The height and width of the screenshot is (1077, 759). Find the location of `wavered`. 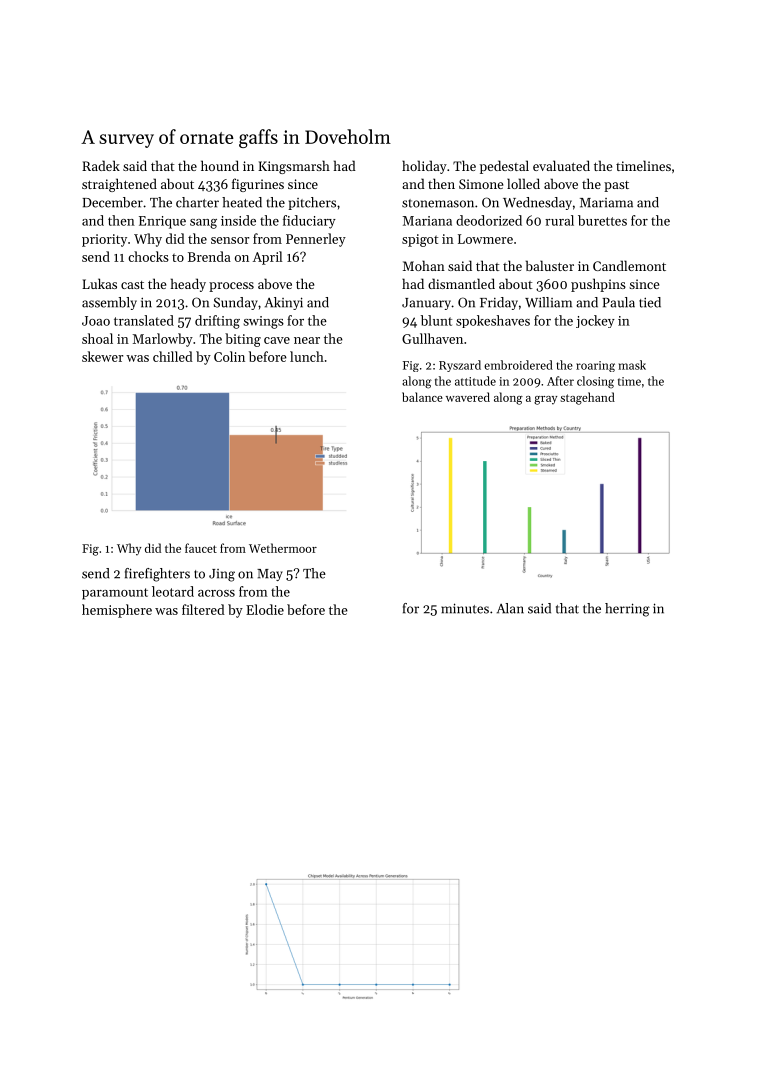

wavered is located at coordinates (468, 397).
